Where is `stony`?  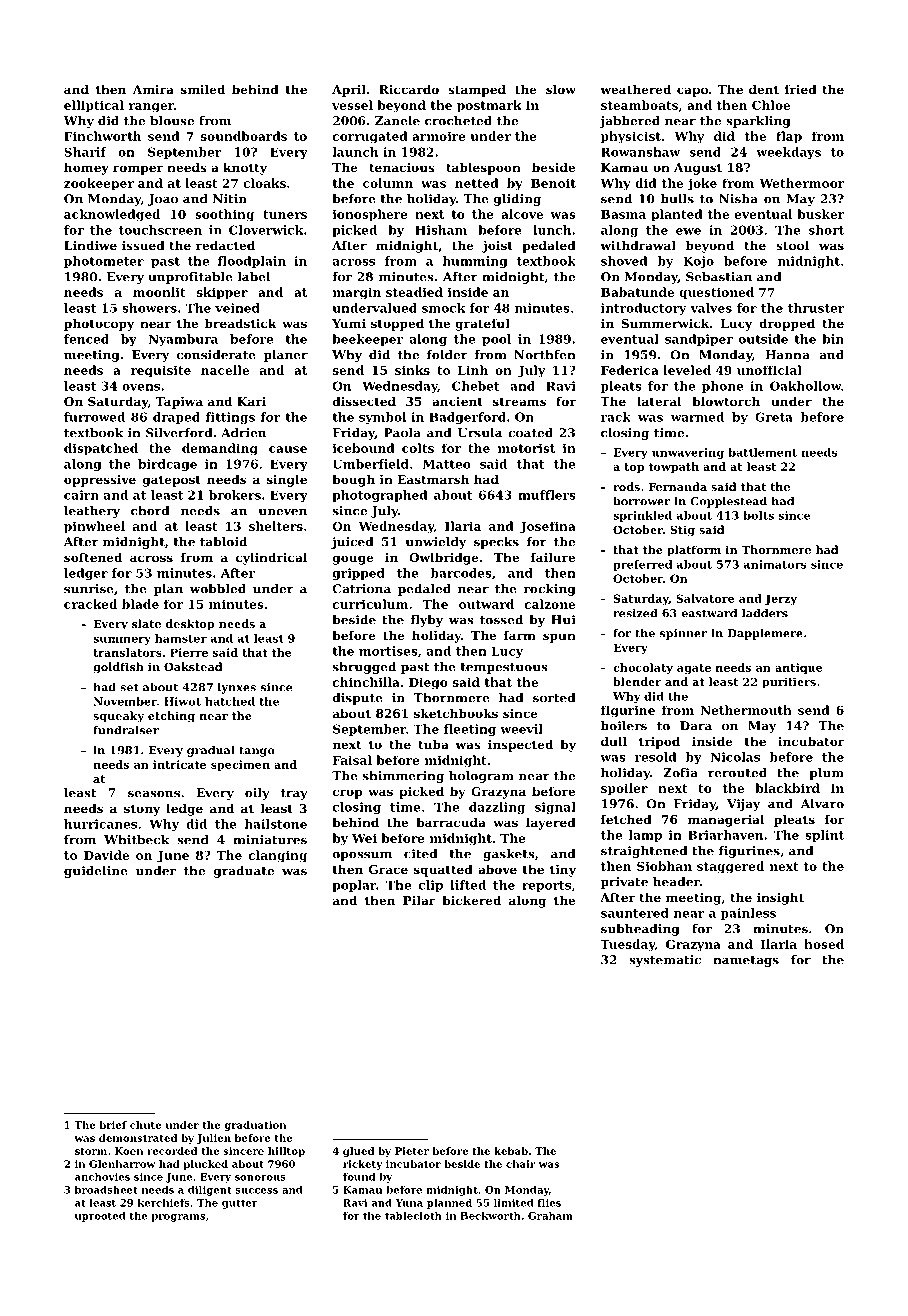 stony is located at coordinates (142, 810).
